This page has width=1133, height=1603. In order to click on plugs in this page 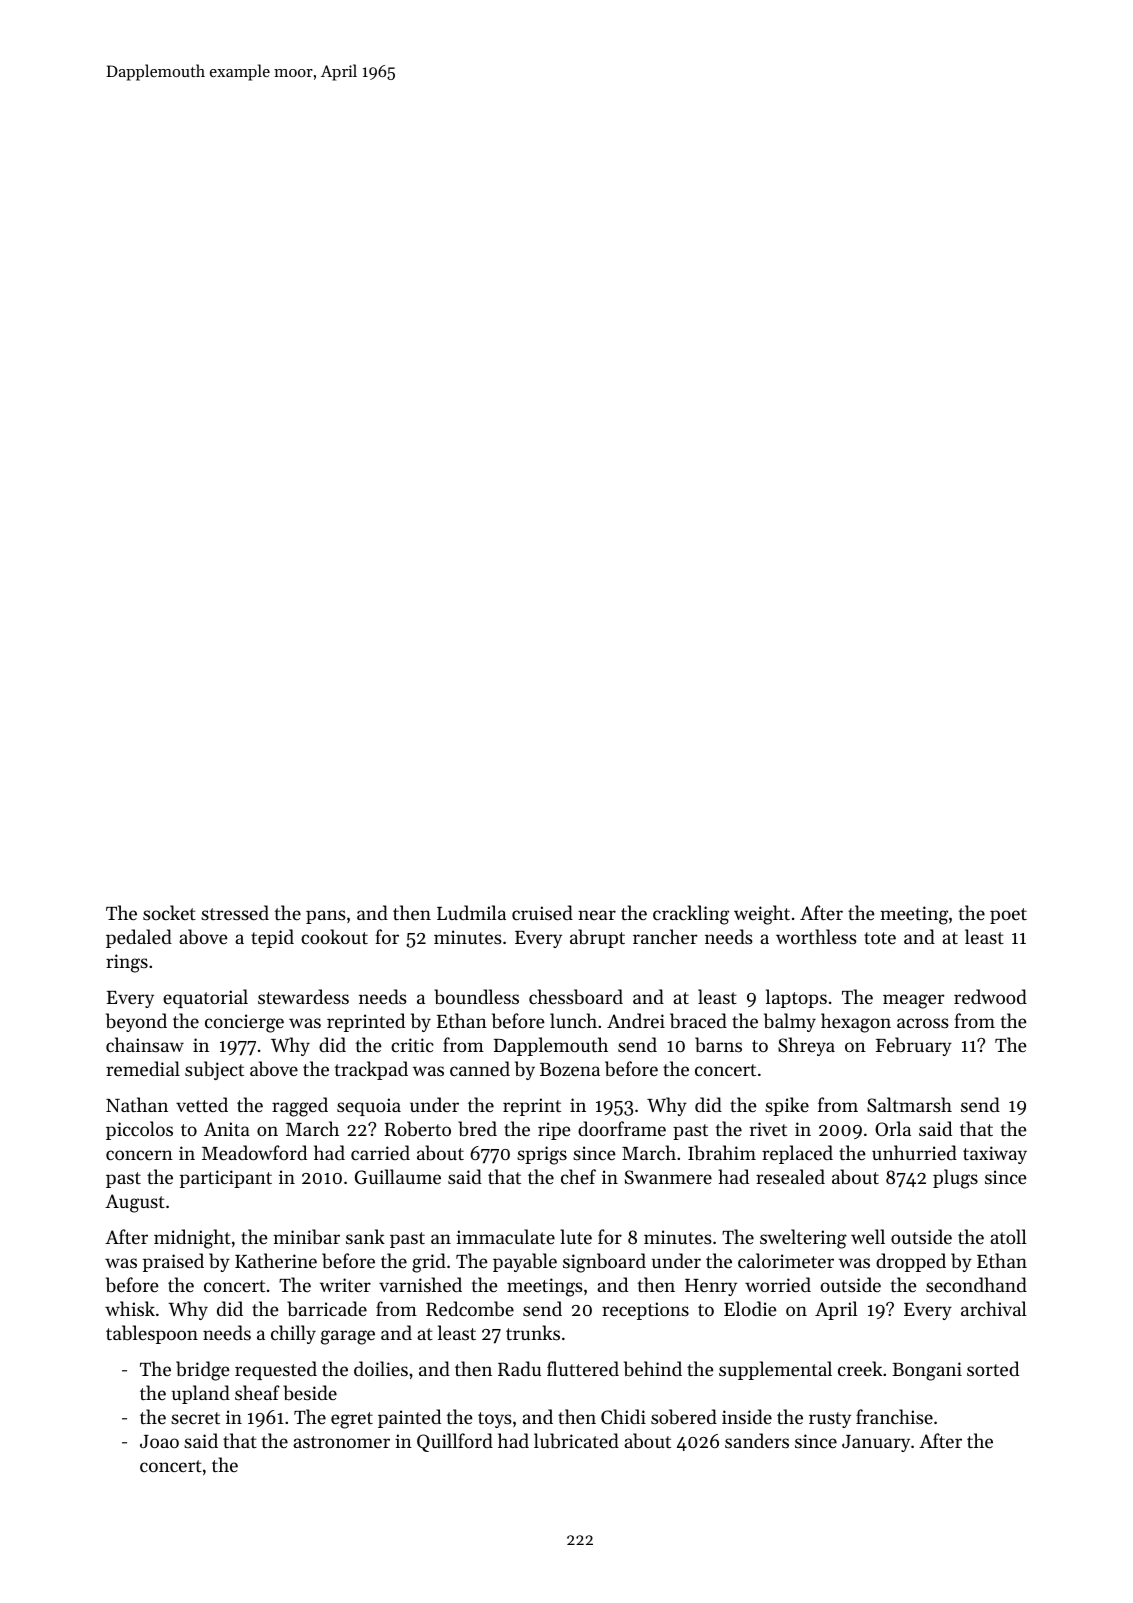, I will do `click(955, 1179)`.
